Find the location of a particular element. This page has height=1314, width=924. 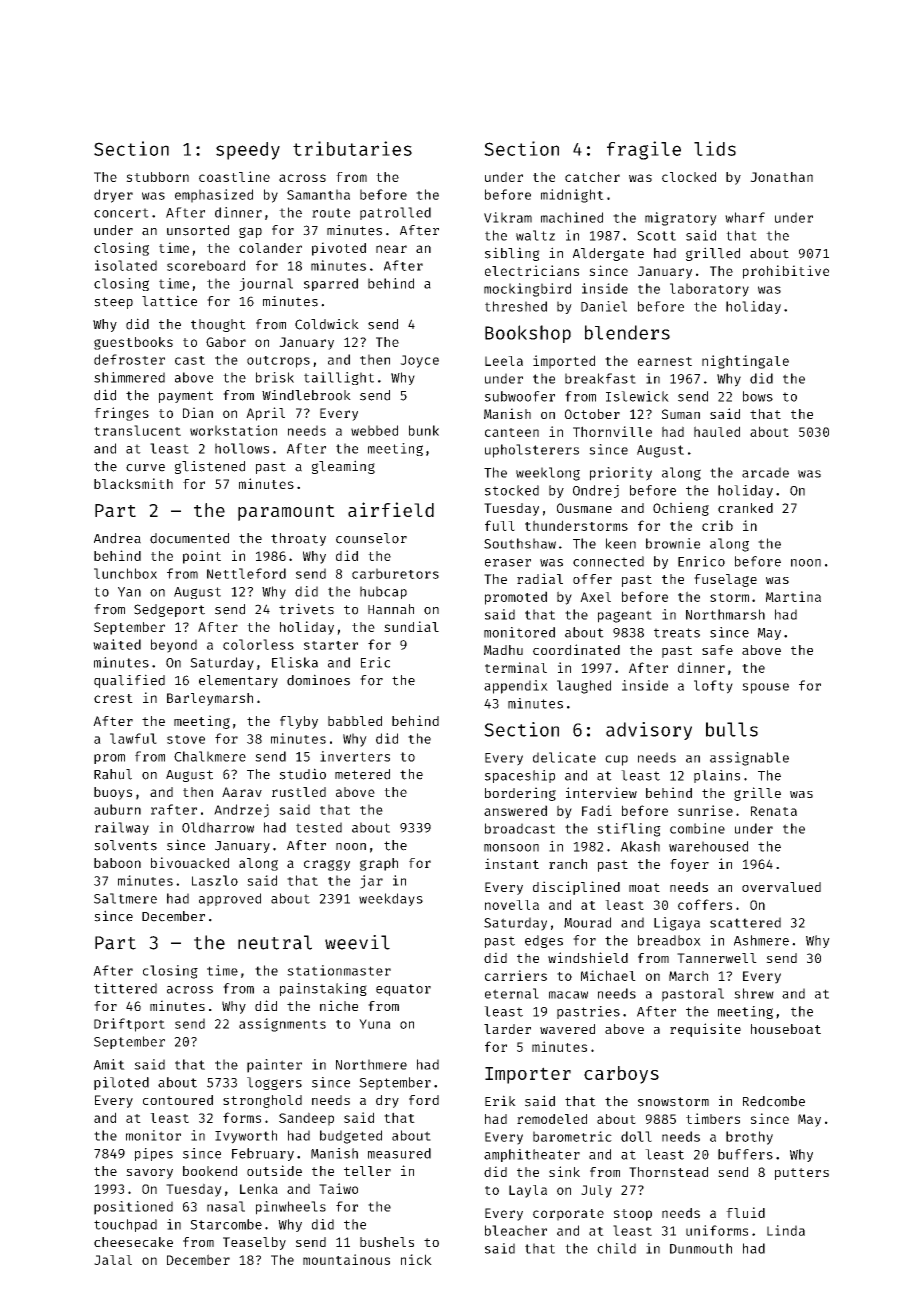

Jonathan is located at coordinates (781, 177).
